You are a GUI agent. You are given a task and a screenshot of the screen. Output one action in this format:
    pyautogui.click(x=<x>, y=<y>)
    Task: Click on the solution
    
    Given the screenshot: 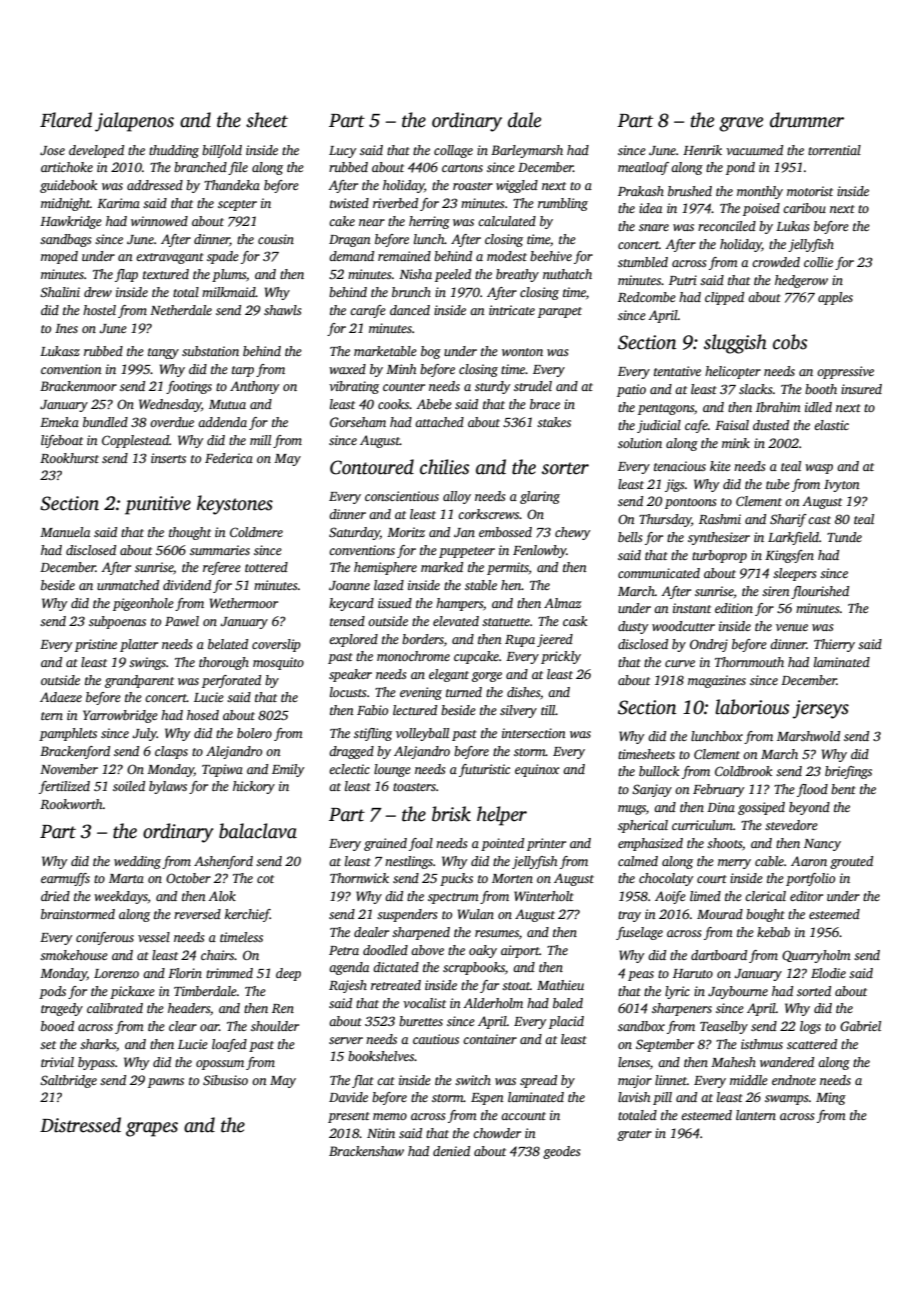 What is the action you would take?
    pyautogui.click(x=640, y=443)
